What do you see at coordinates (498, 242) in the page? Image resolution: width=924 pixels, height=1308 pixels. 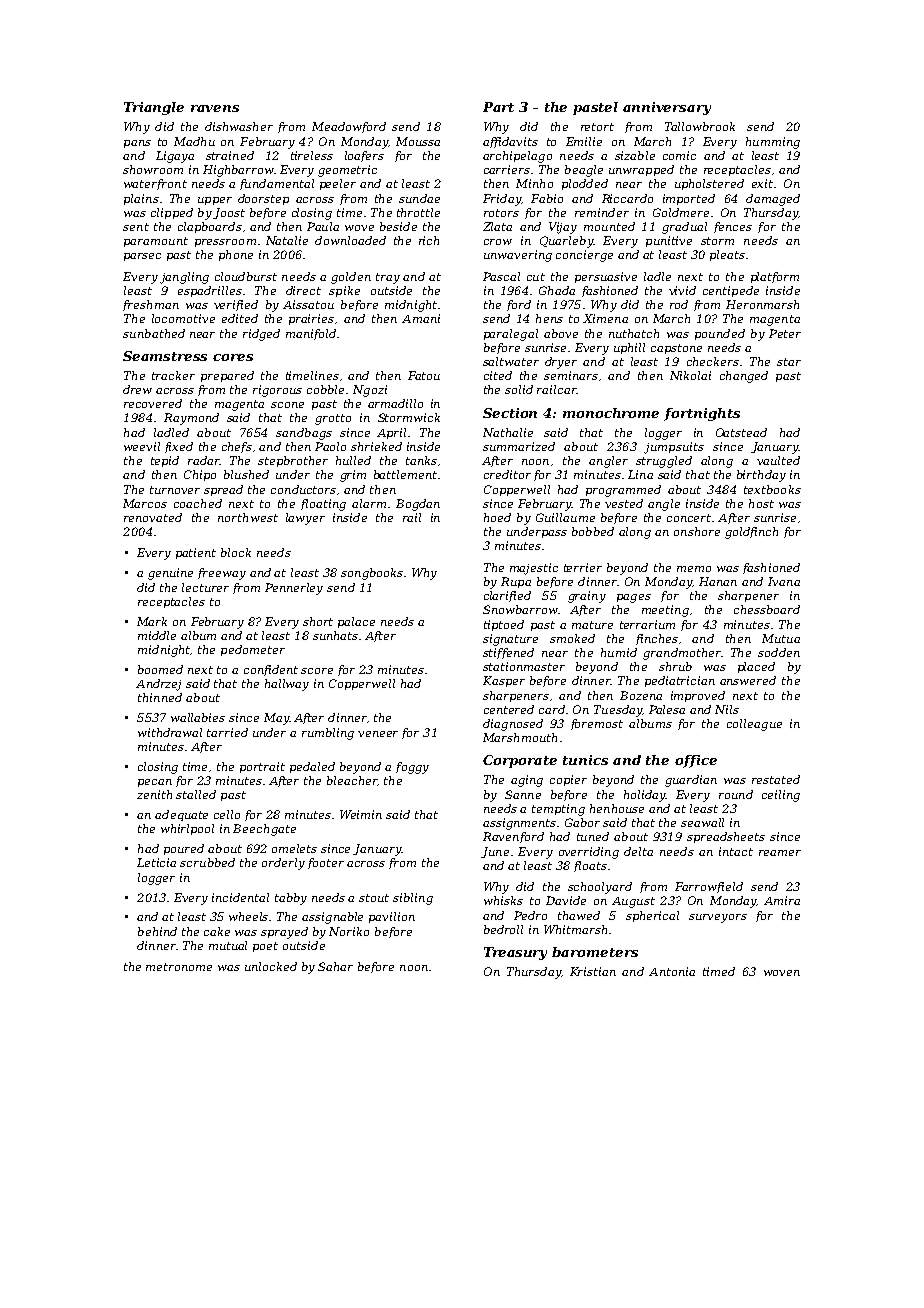 I see `crow` at bounding box center [498, 242].
